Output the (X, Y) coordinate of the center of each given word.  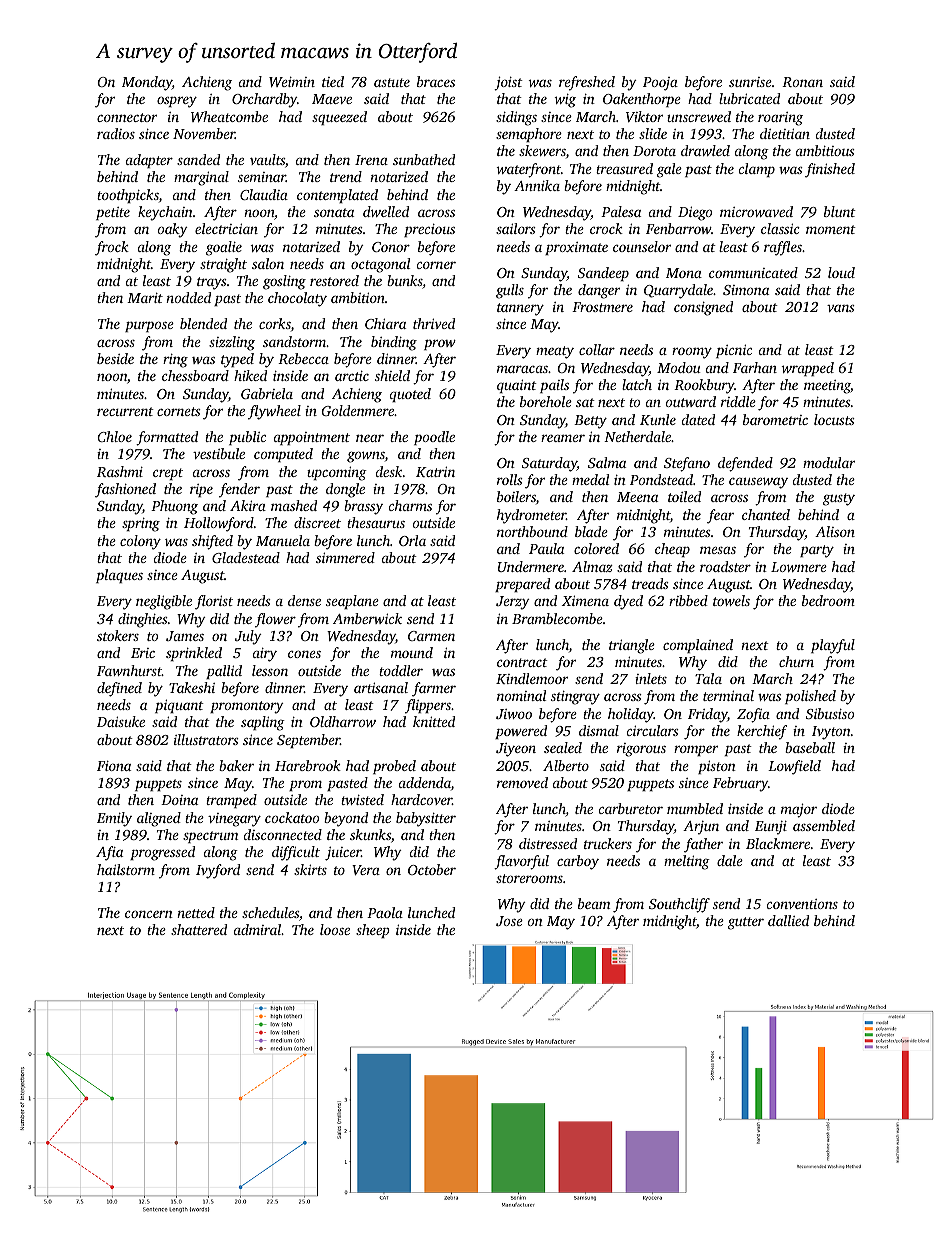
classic (780, 228)
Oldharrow (343, 721)
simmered (345, 557)
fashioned (125, 490)
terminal (728, 695)
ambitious (825, 150)
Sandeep (603, 274)
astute (392, 82)
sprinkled (194, 654)
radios (116, 133)
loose (335, 929)
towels (731, 600)
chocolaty (297, 299)
